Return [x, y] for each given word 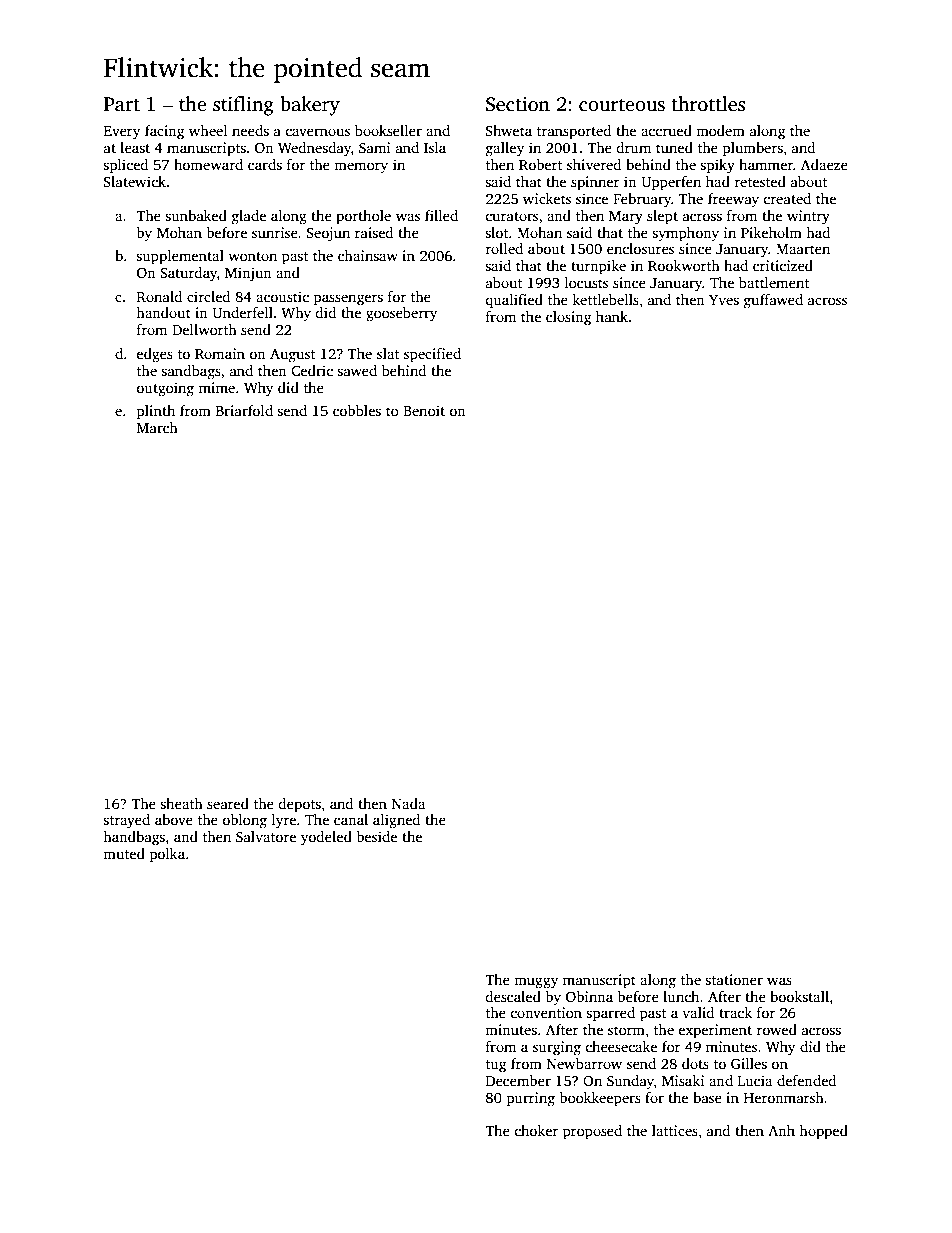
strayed [126, 821]
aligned [396, 821]
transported [574, 132]
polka [167, 855]
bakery [310, 106]
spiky [717, 166]
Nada [408, 803]
